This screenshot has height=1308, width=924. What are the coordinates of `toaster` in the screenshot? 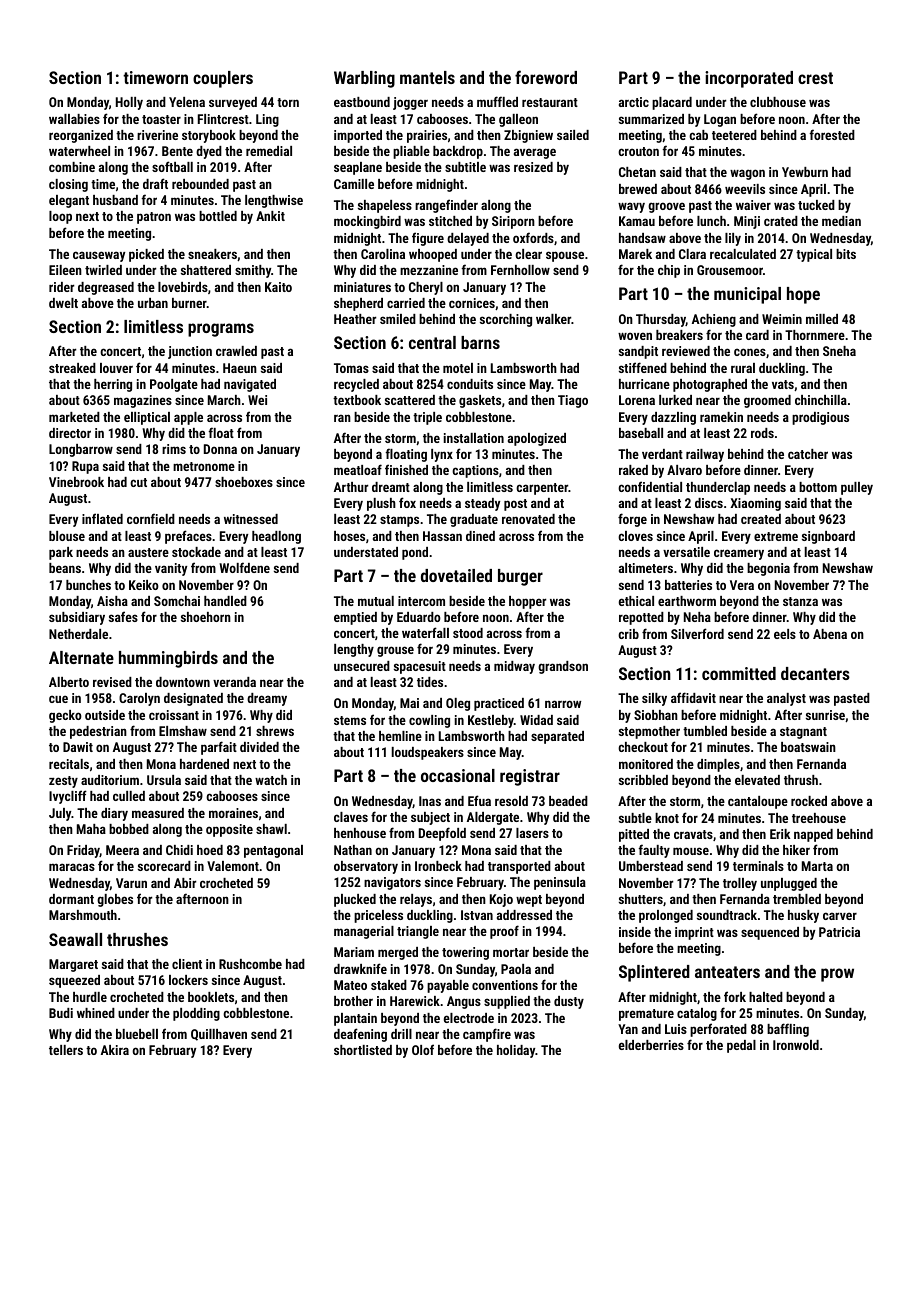 It's located at (161, 119).
